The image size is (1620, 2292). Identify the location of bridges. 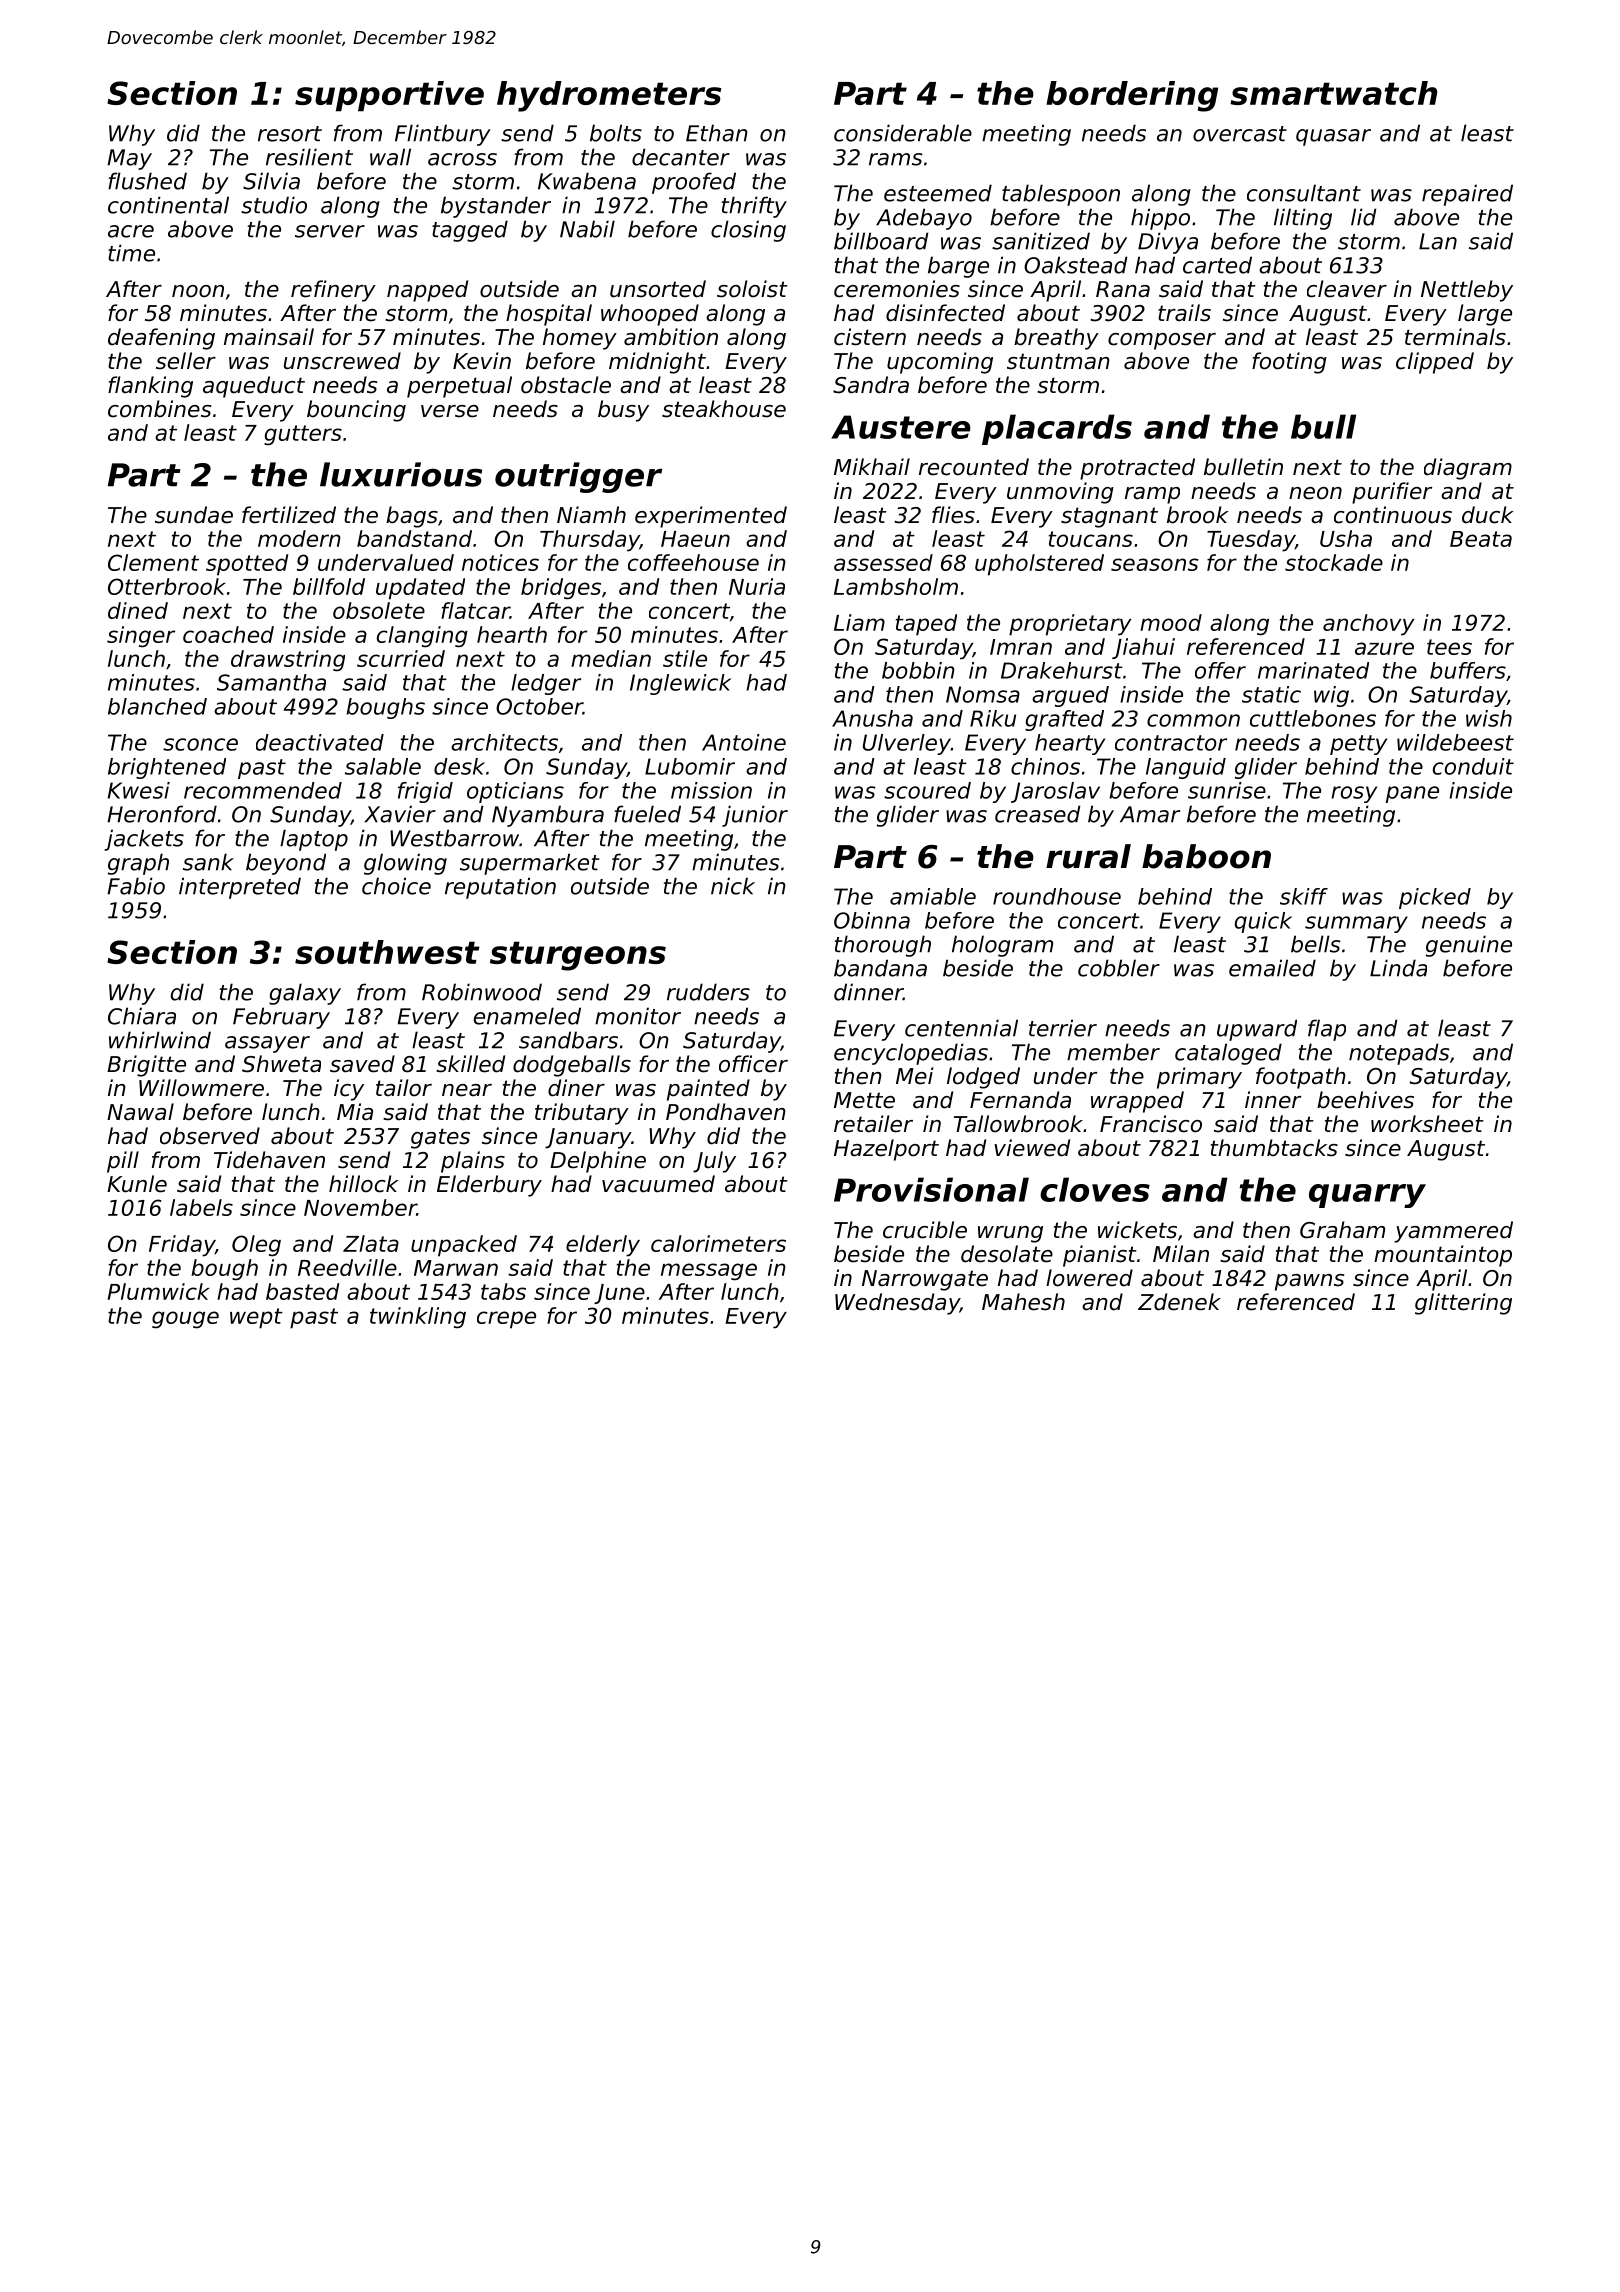
(561, 589).
